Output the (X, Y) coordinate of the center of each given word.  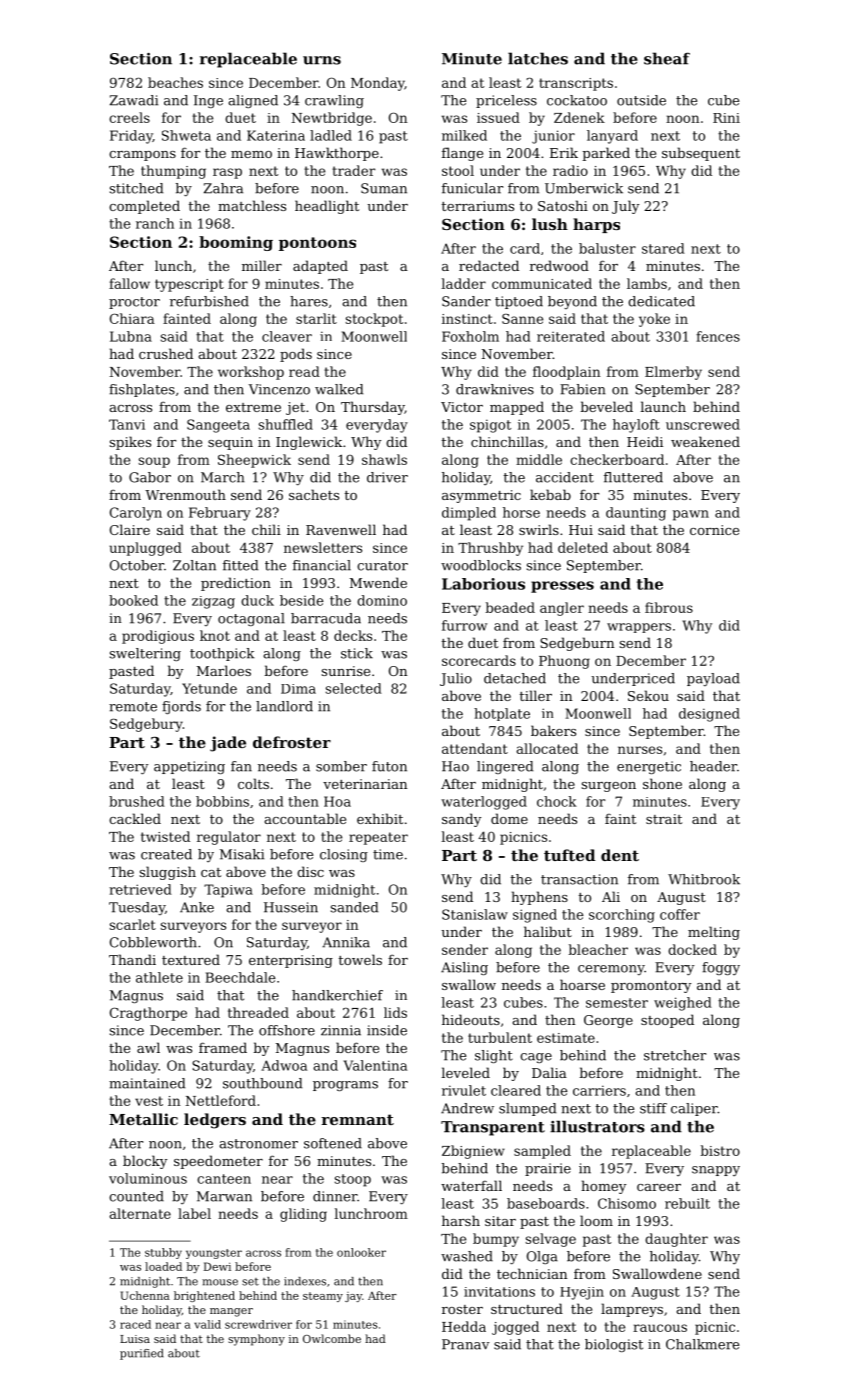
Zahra (223, 188)
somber (341, 766)
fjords (181, 707)
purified (142, 1354)
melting (714, 933)
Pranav (466, 1344)
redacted (489, 265)
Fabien (583, 389)
